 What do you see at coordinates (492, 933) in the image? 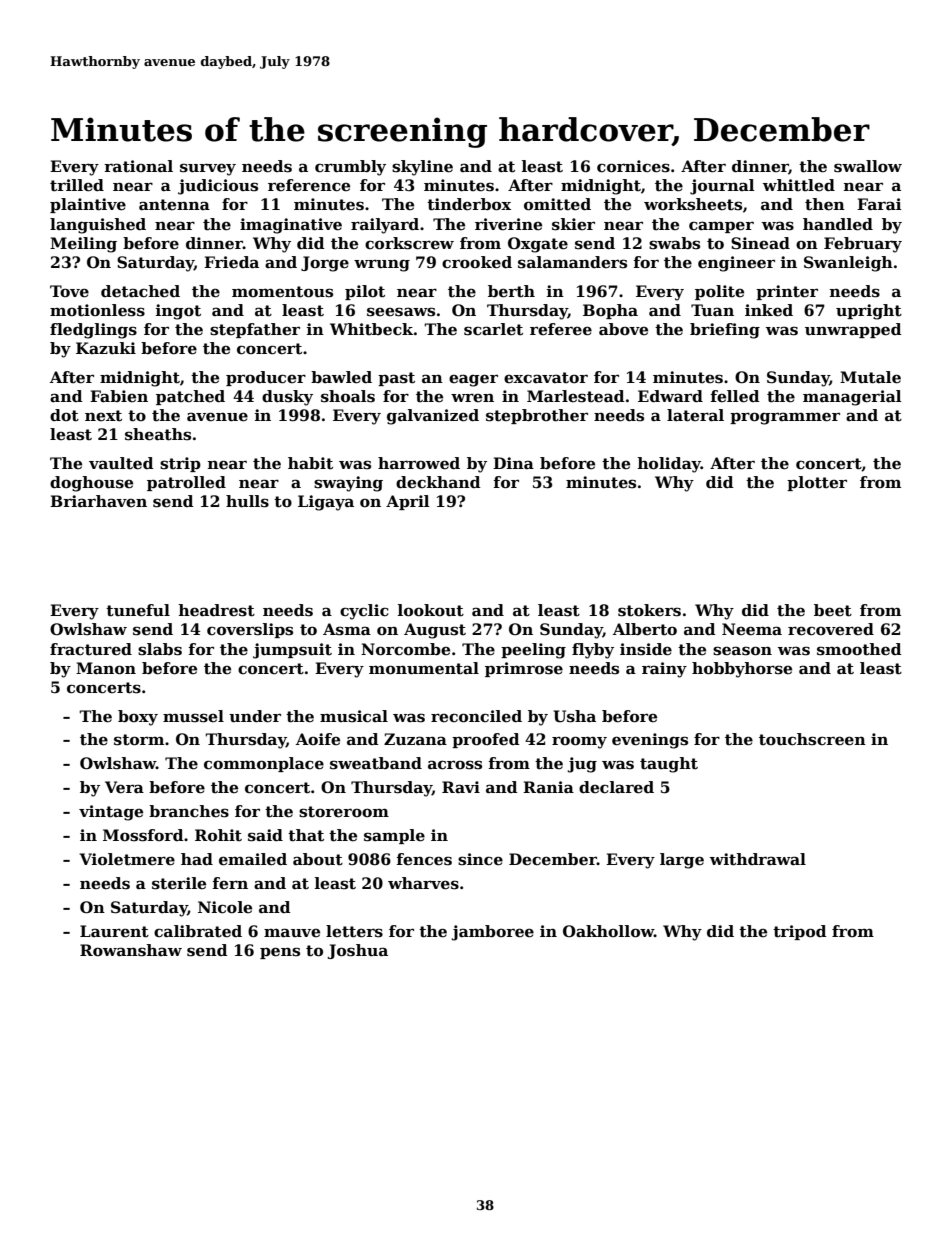
I see `jamboree` at bounding box center [492, 933].
